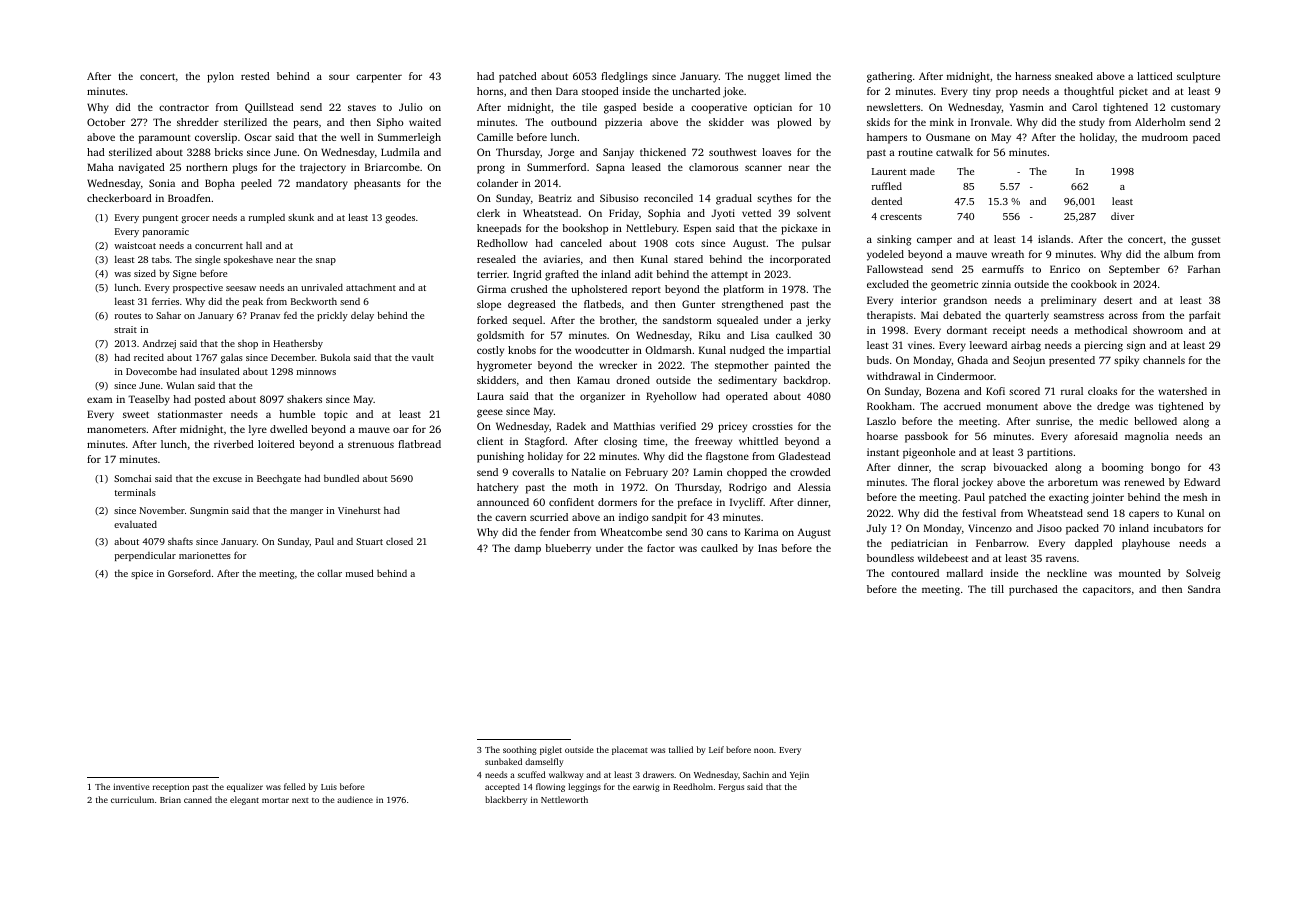 The image size is (1308, 924). I want to click on presented, so click(1072, 361).
